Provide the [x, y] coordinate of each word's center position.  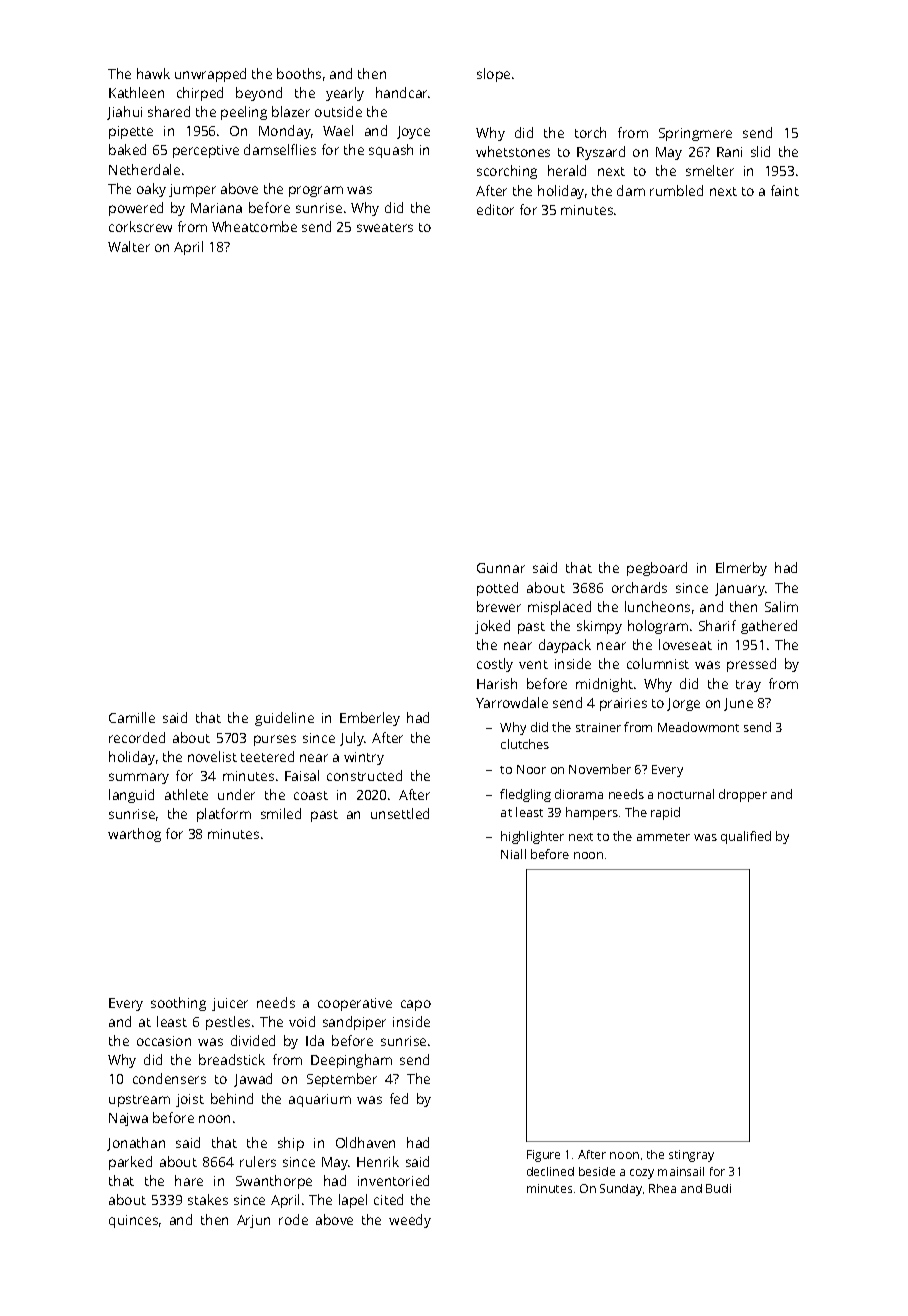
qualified [746, 837]
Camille [132, 717]
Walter [129, 246]
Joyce [413, 132]
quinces [133, 1221]
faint [785, 190]
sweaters [385, 227]
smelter [710, 170]
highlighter [532, 837]
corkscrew [140, 226]
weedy [410, 1221]
